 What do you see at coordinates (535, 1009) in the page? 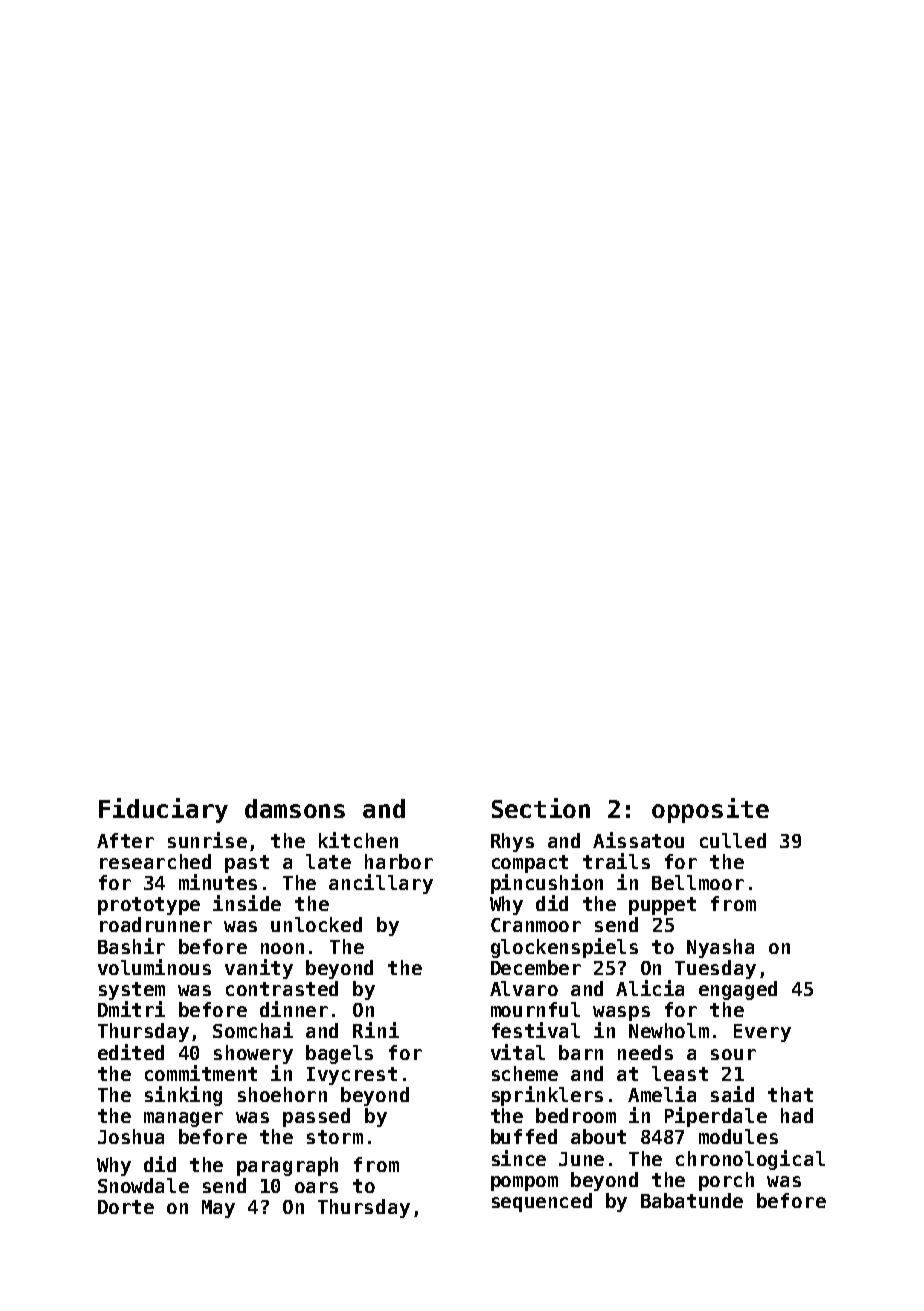
I see `mournful` at bounding box center [535, 1009].
